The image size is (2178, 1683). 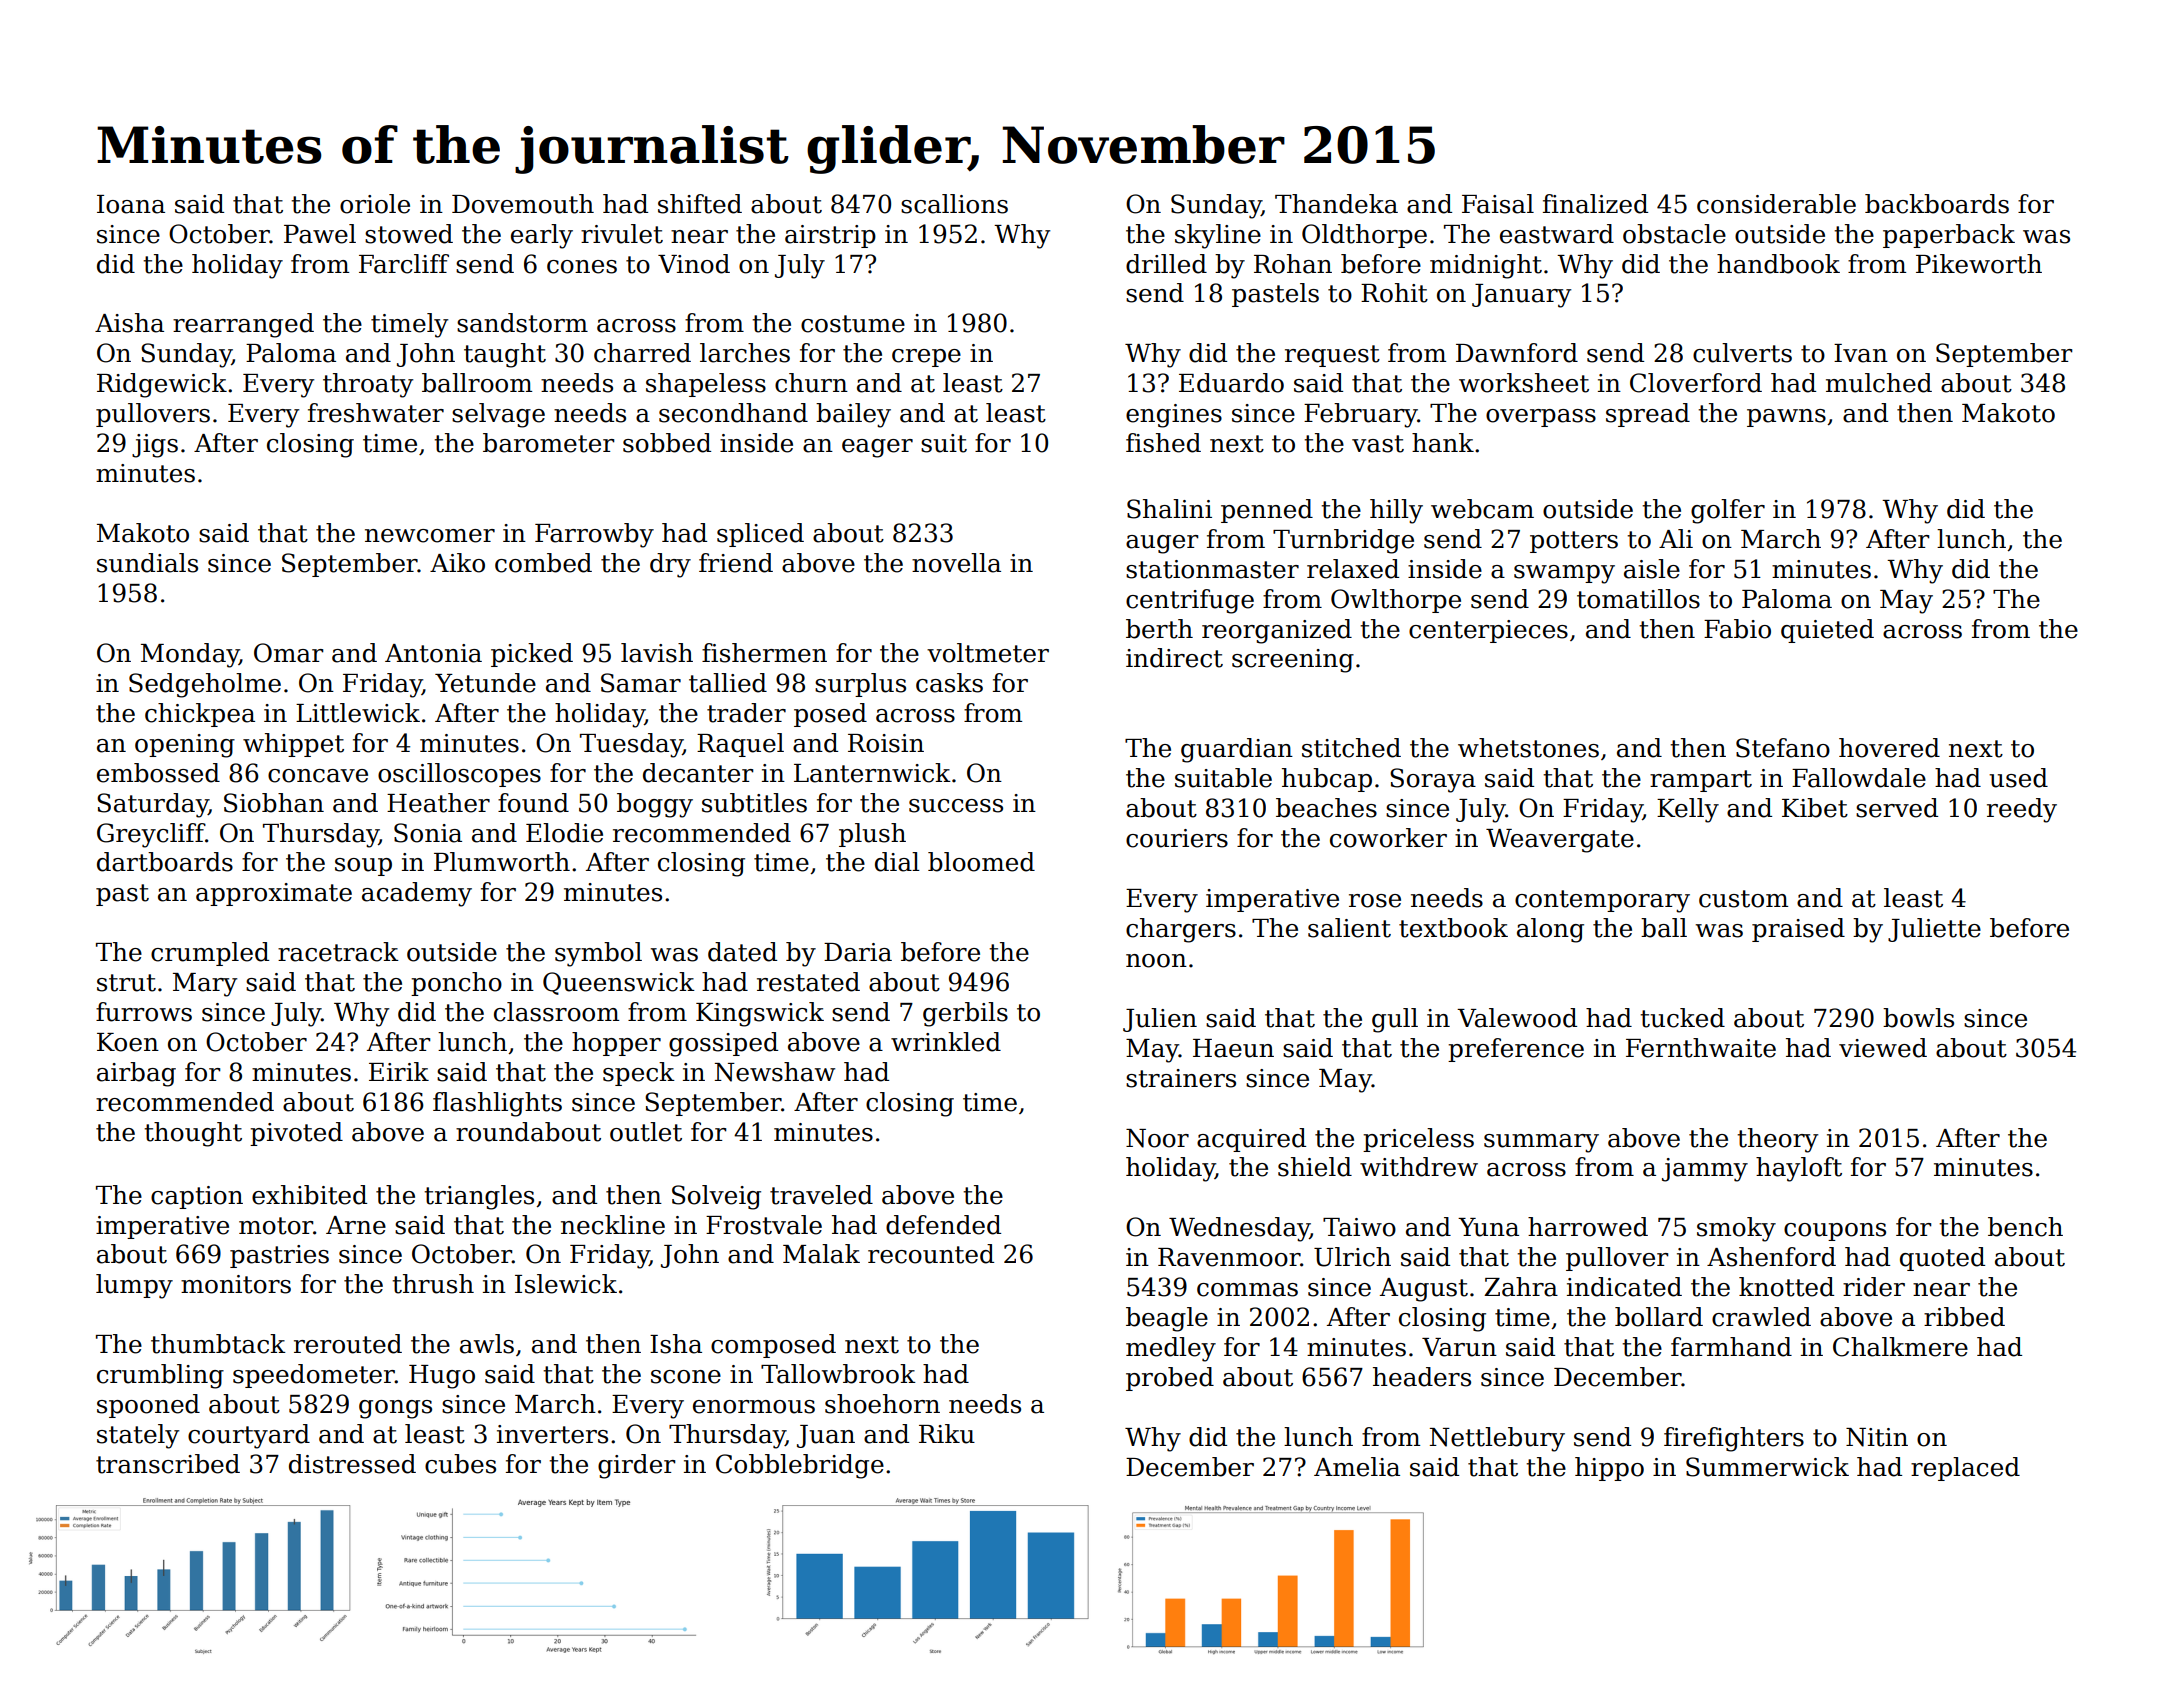 I want to click on Ivan, so click(x=1861, y=353).
